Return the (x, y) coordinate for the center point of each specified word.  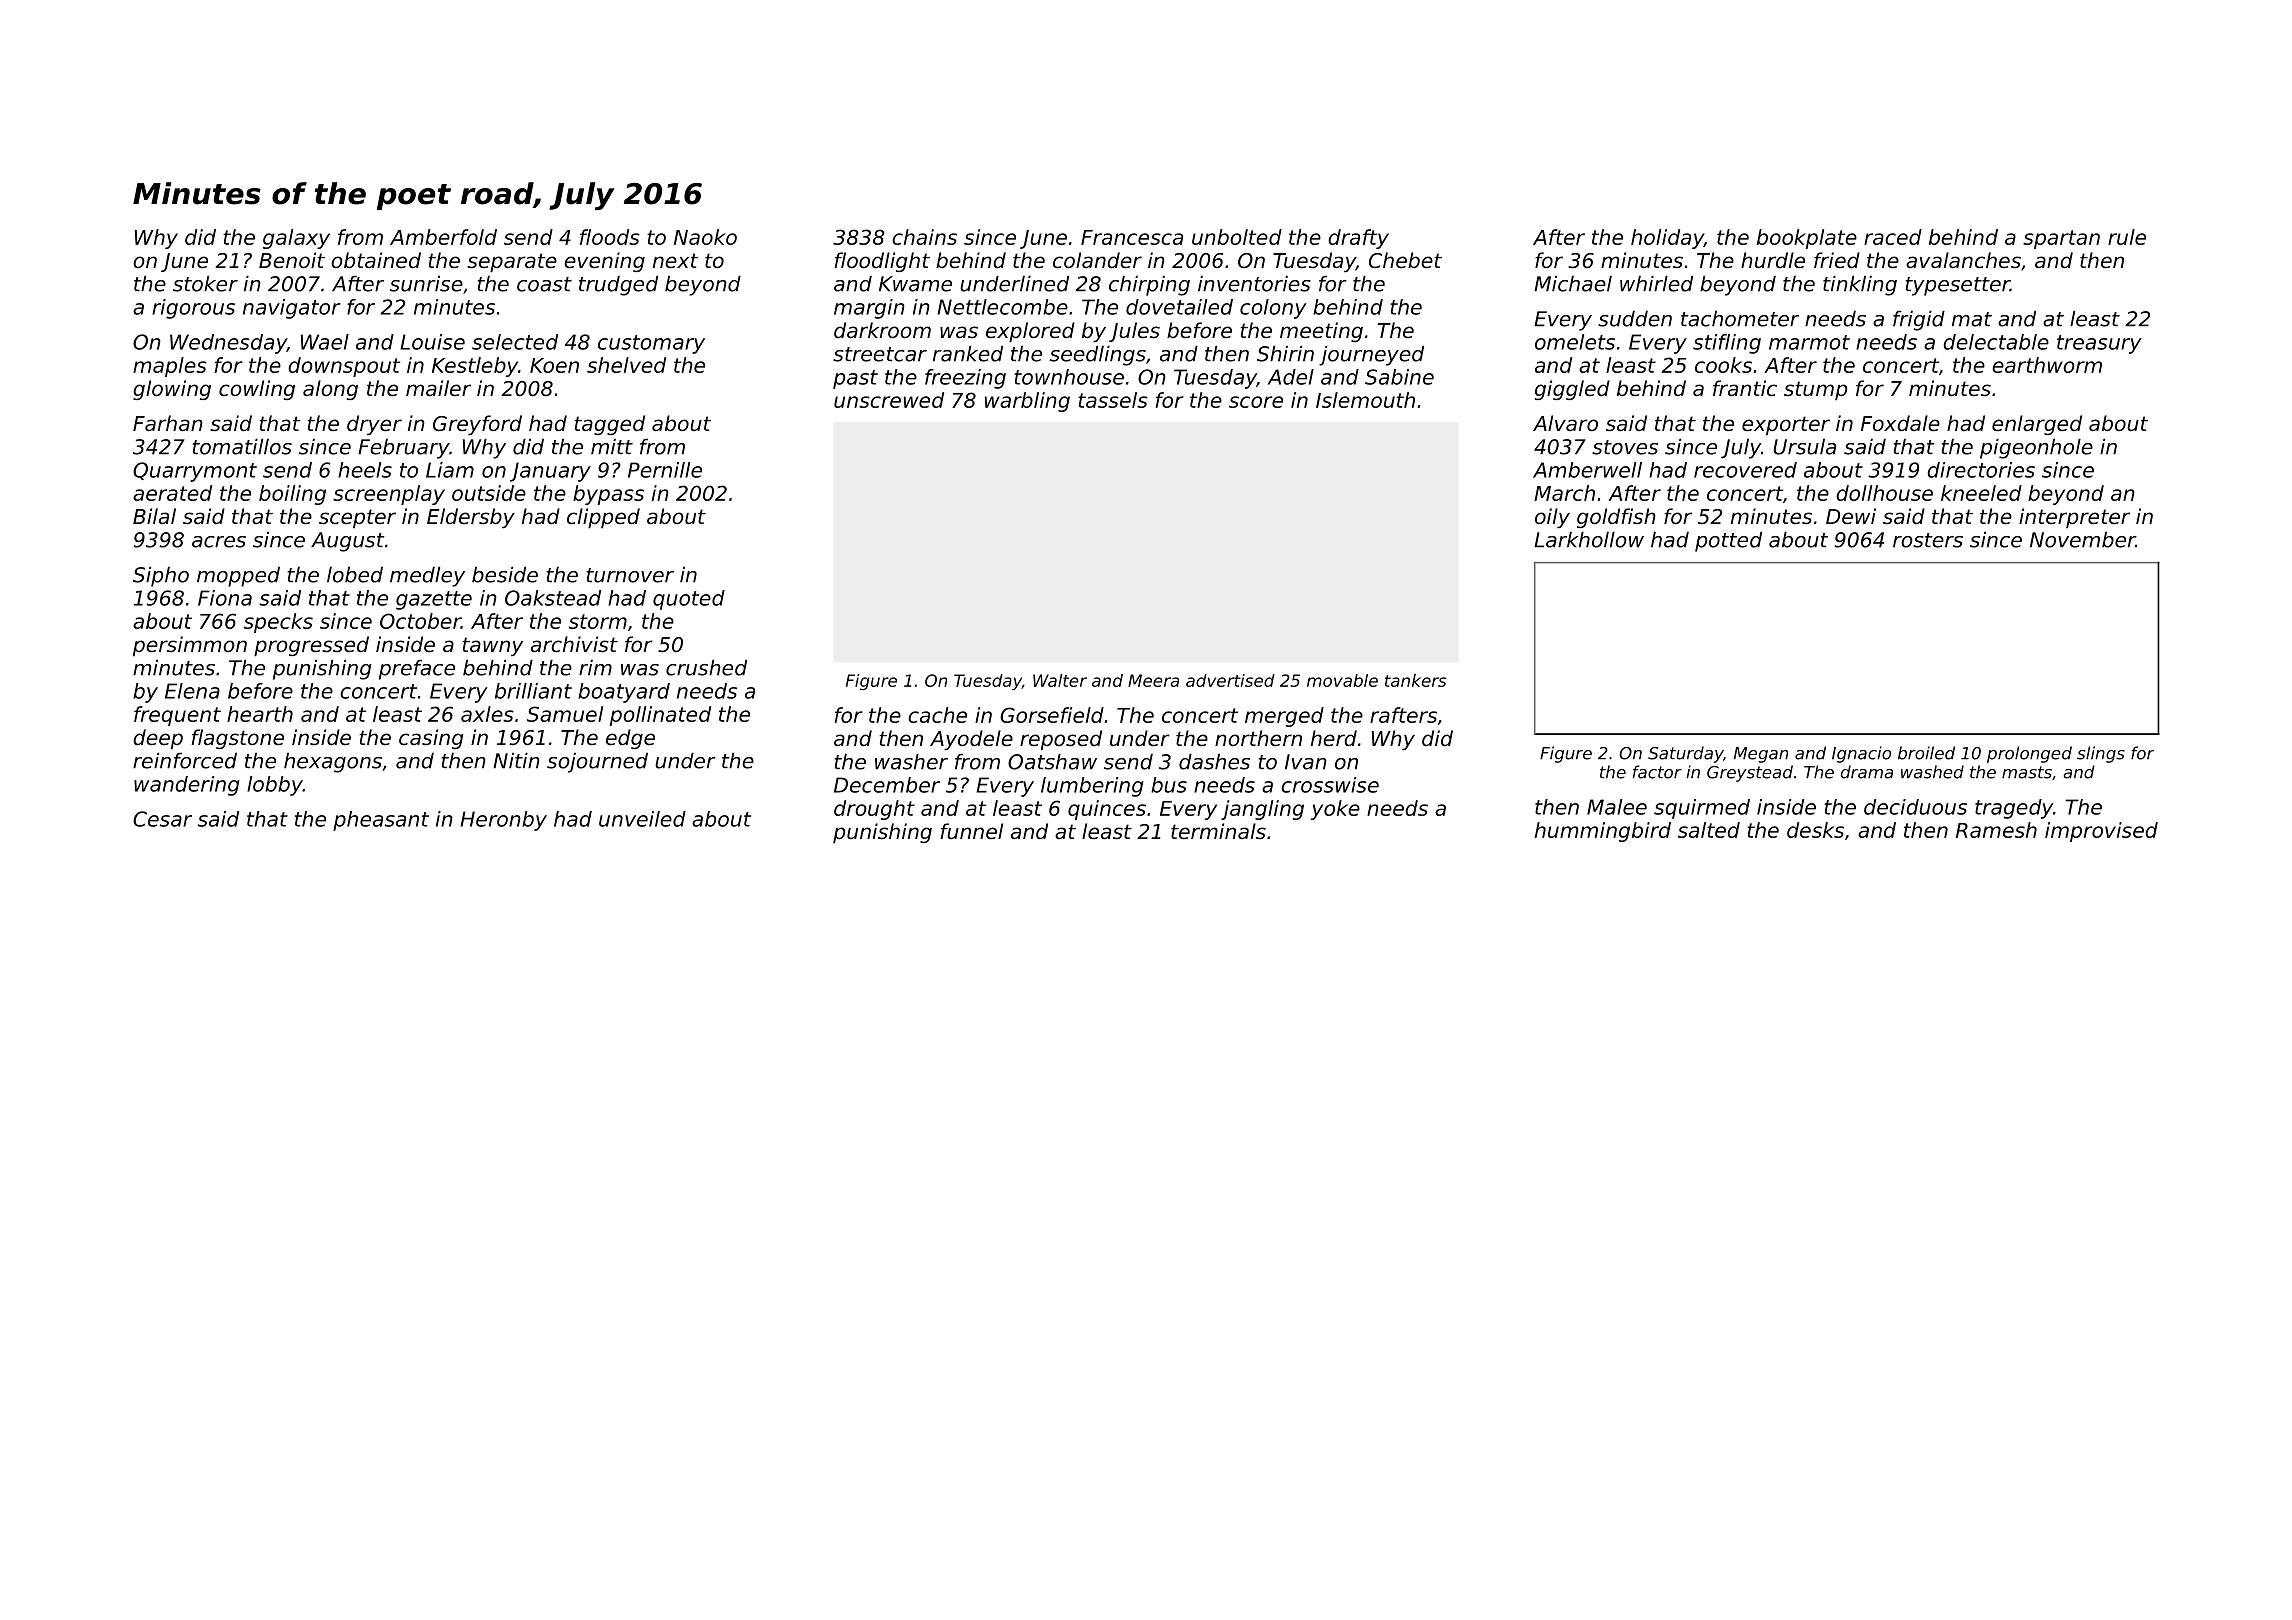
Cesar (162, 819)
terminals (1218, 831)
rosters (1928, 540)
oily (1552, 518)
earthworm (2047, 365)
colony (1273, 309)
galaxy (296, 239)
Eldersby (471, 518)
